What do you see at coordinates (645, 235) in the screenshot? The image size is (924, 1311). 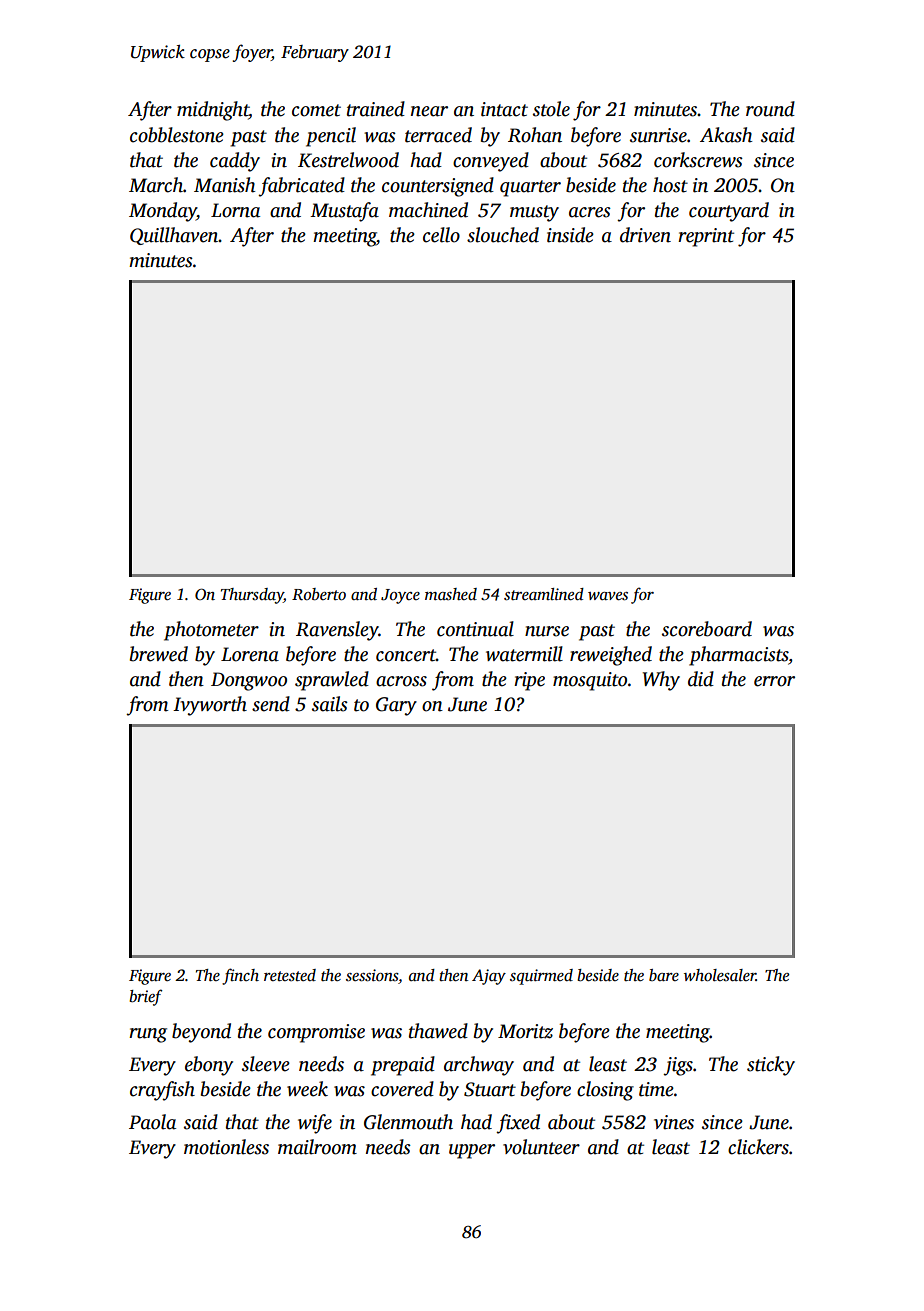 I see `driven` at bounding box center [645, 235].
